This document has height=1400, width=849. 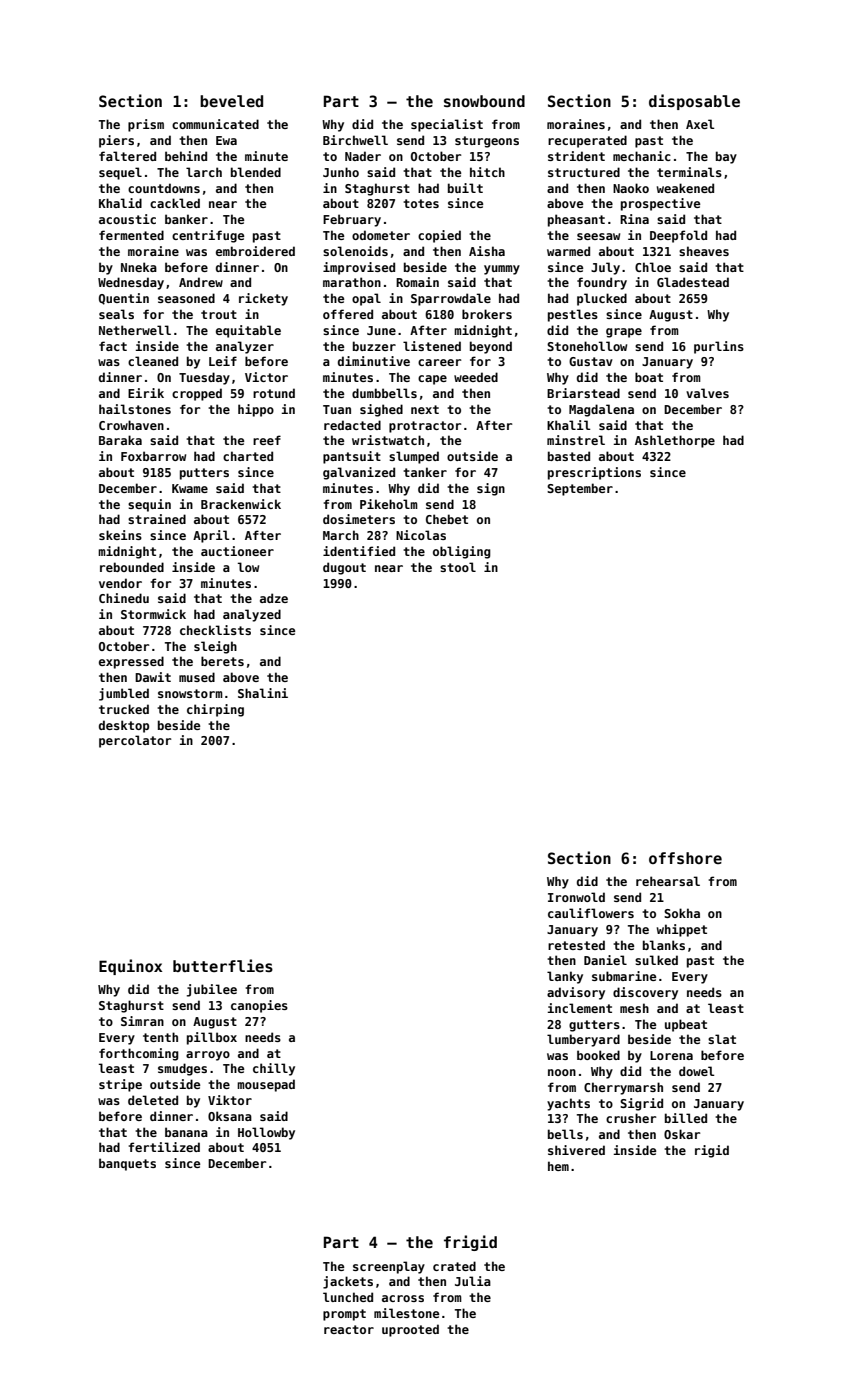 What do you see at coordinates (259, 1006) in the document?
I see `canopies` at bounding box center [259, 1006].
